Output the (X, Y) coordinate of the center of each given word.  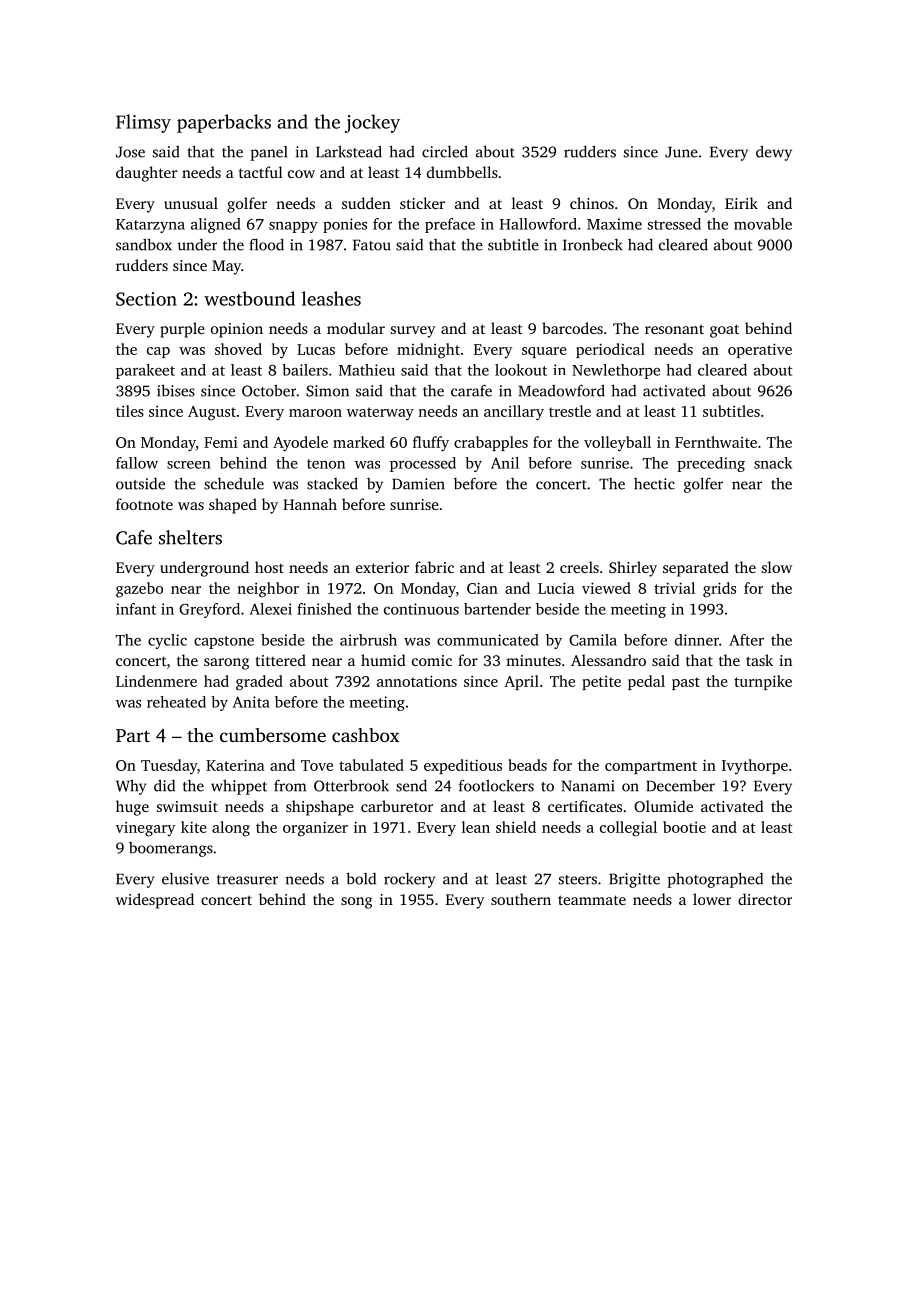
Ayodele (300, 444)
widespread (155, 901)
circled (445, 151)
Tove (317, 765)
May (226, 267)
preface (450, 225)
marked (359, 442)
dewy (774, 153)
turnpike (763, 682)
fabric (434, 567)
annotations (417, 681)
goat (724, 331)
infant (136, 609)
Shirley (633, 569)
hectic (654, 484)
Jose (130, 152)
